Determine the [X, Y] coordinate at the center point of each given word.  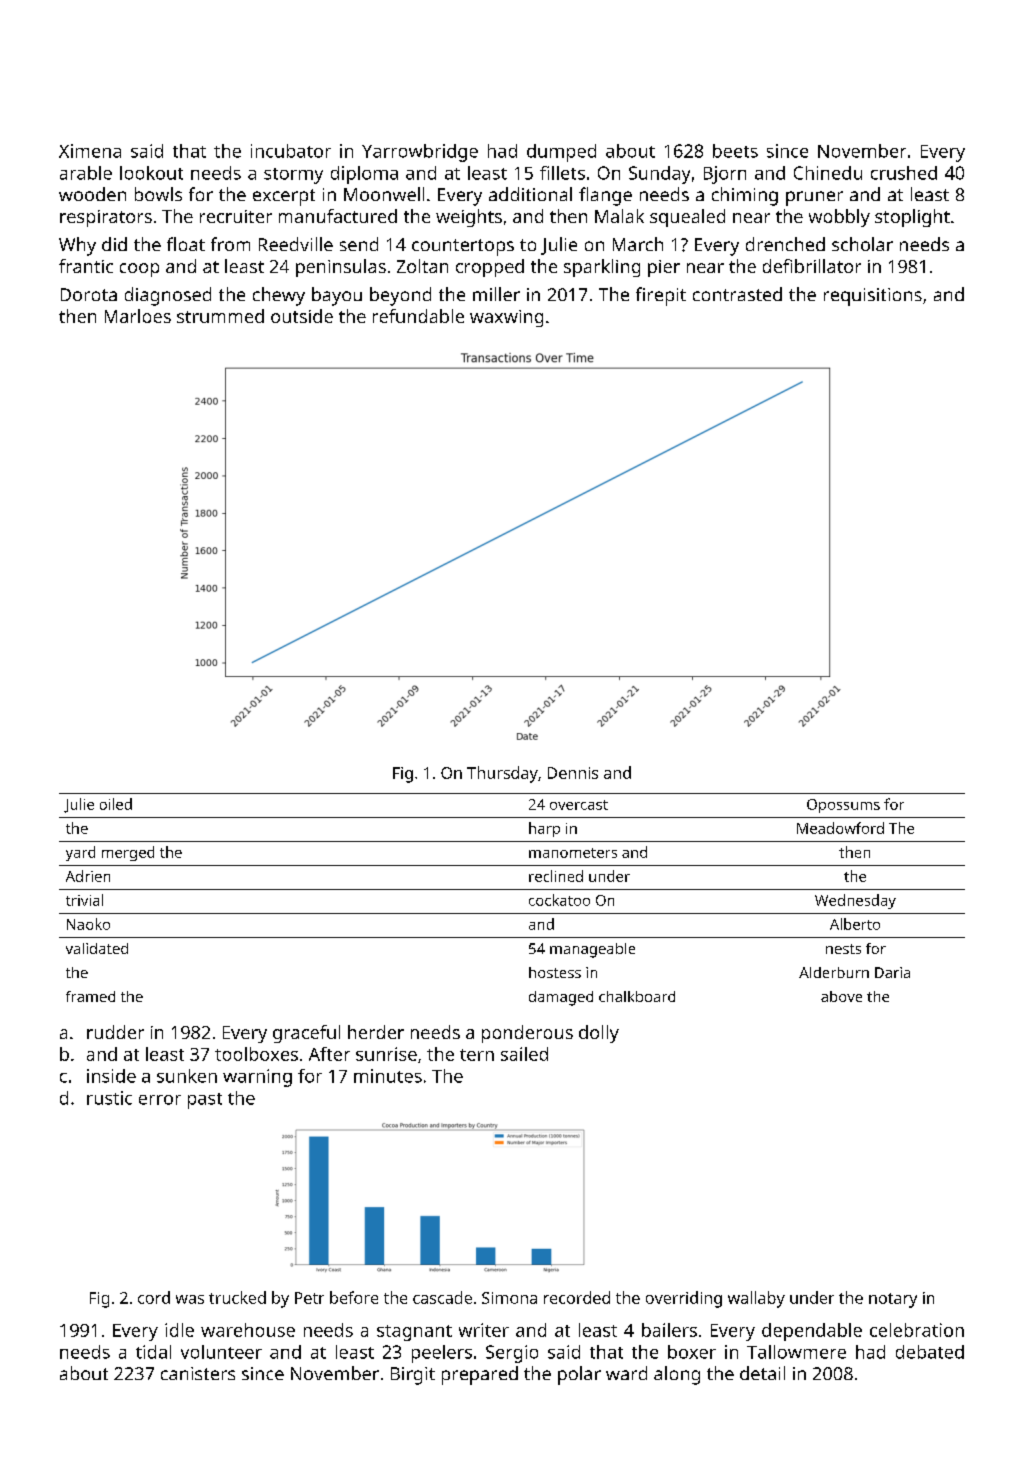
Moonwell [384, 194]
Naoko [88, 924]
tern [477, 1055]
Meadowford [840, 828]
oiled [116, 804]
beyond [400, 296]
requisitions [873, 297]
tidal [153, 1352]
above [841, 996]
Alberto [855, 924]
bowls [158, 194]
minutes [388, 1076]
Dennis [573, 773]
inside [111, 1076]
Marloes [138, 316]
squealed [687, 218]
